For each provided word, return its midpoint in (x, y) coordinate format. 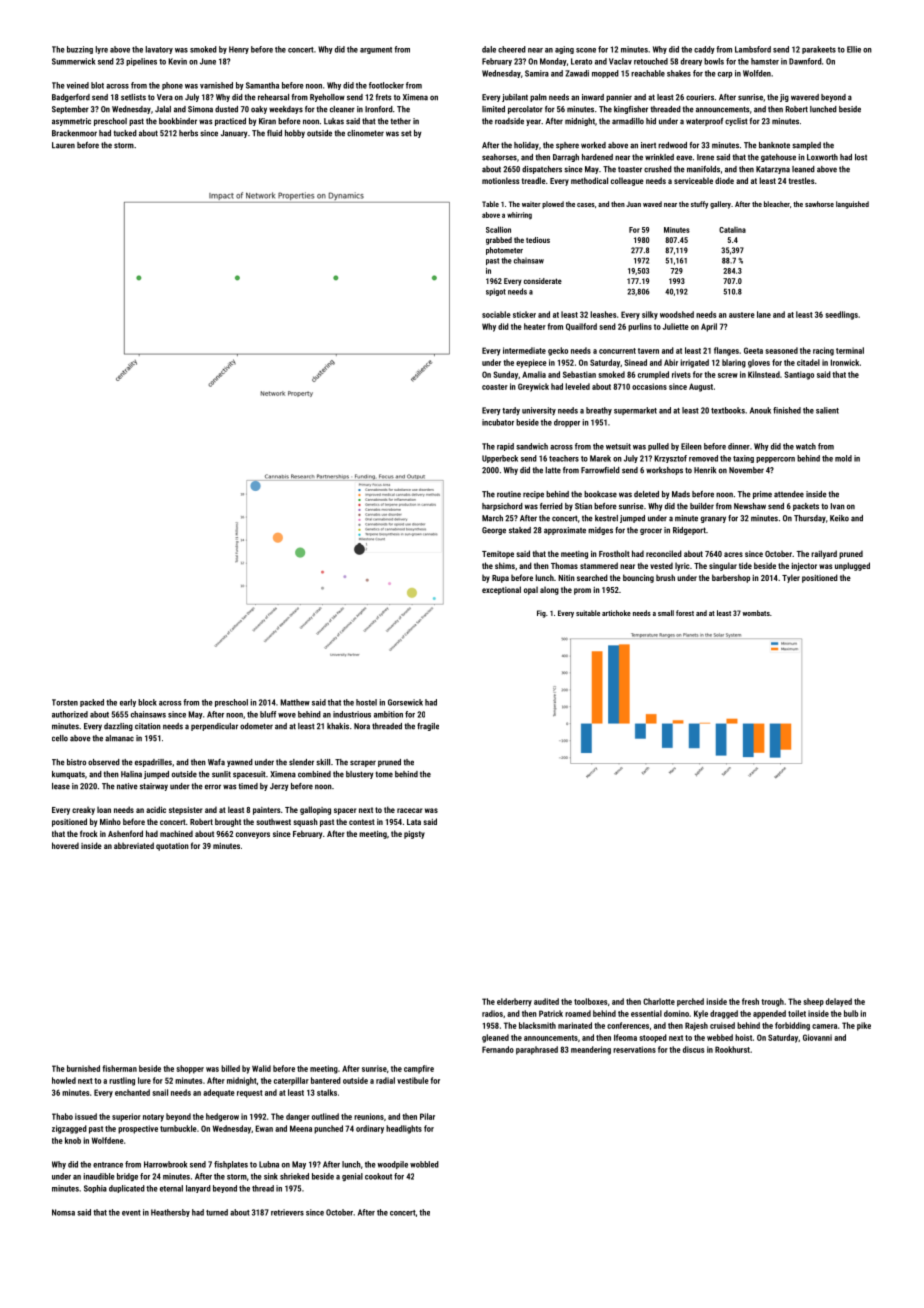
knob (73, 1140)
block (147, 702)
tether (401, 121)
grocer (651, 531)
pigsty (414, 835)
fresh (750, 1001)
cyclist (736, 122)
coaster (495, 387)
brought (228, 822)
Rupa (500, 579)
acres (733, 554)
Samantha (262, 85)
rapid (505, 447)
